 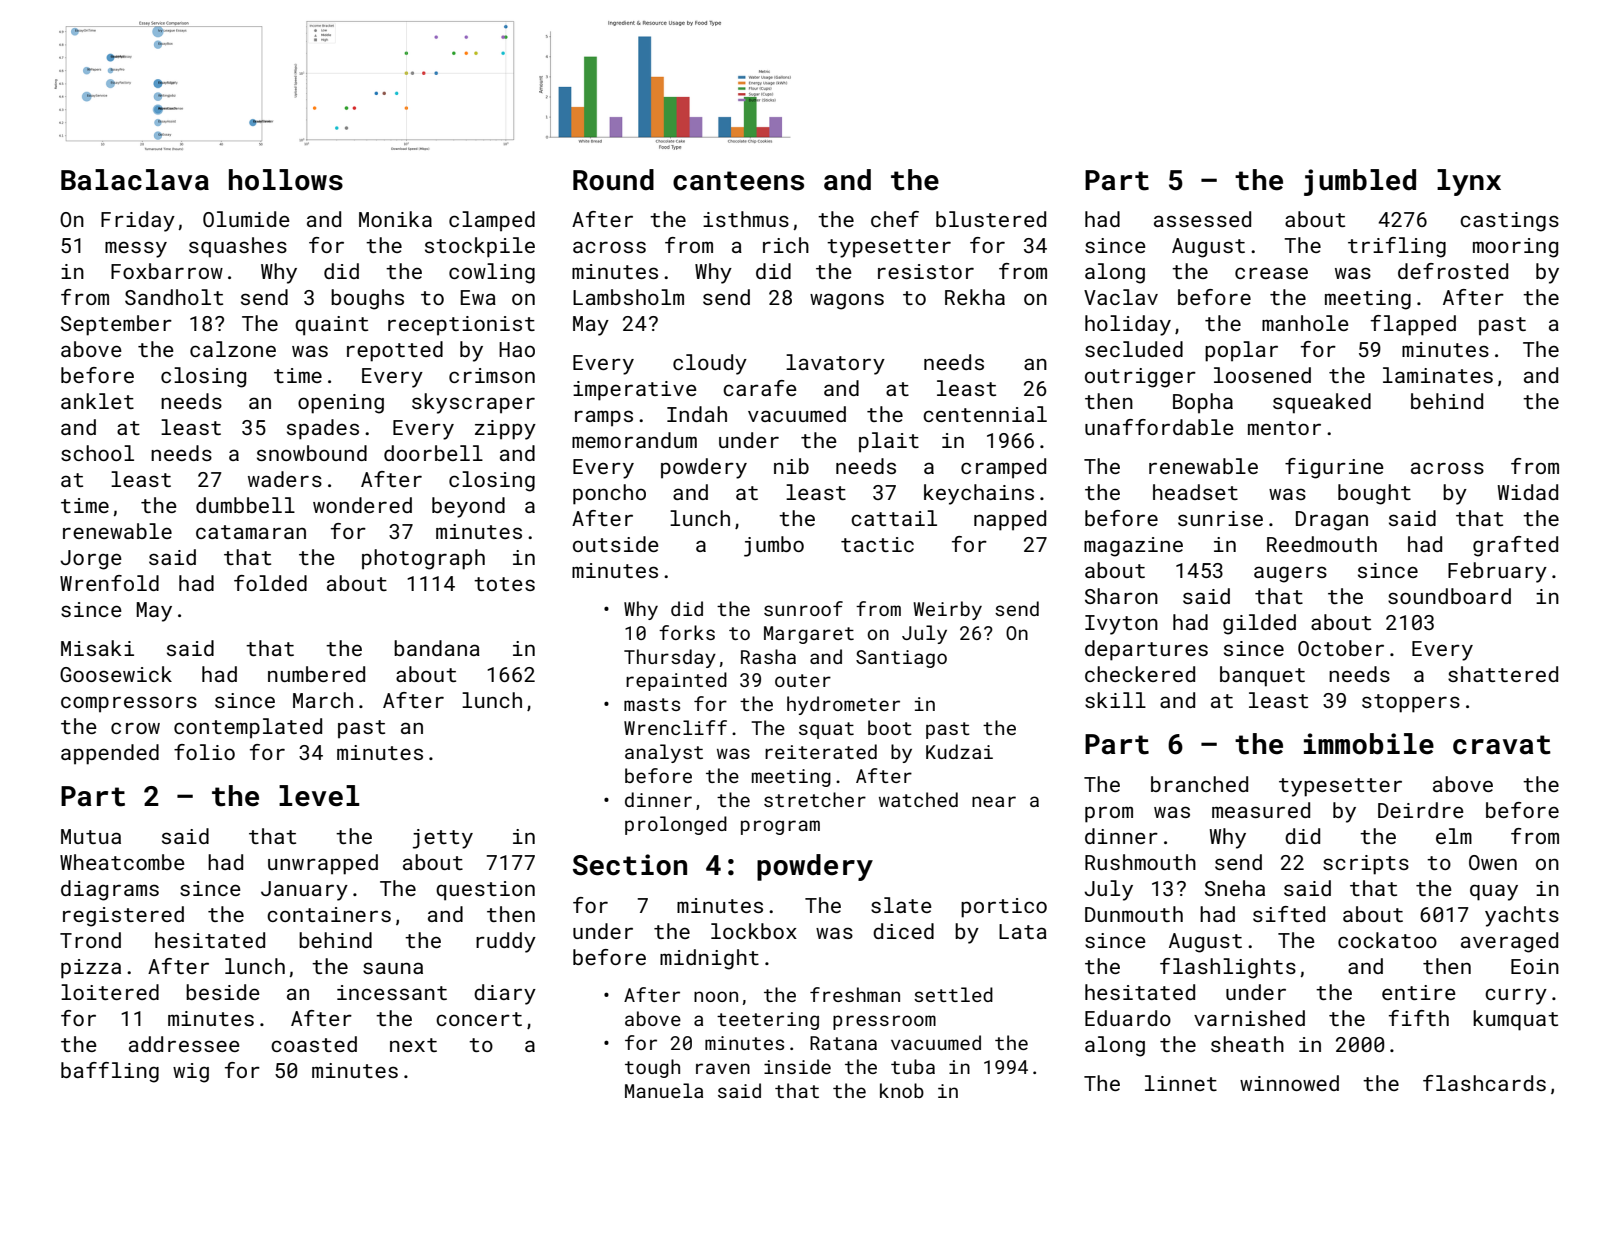 I want to click on canteens, so click(x=738, y=181).
